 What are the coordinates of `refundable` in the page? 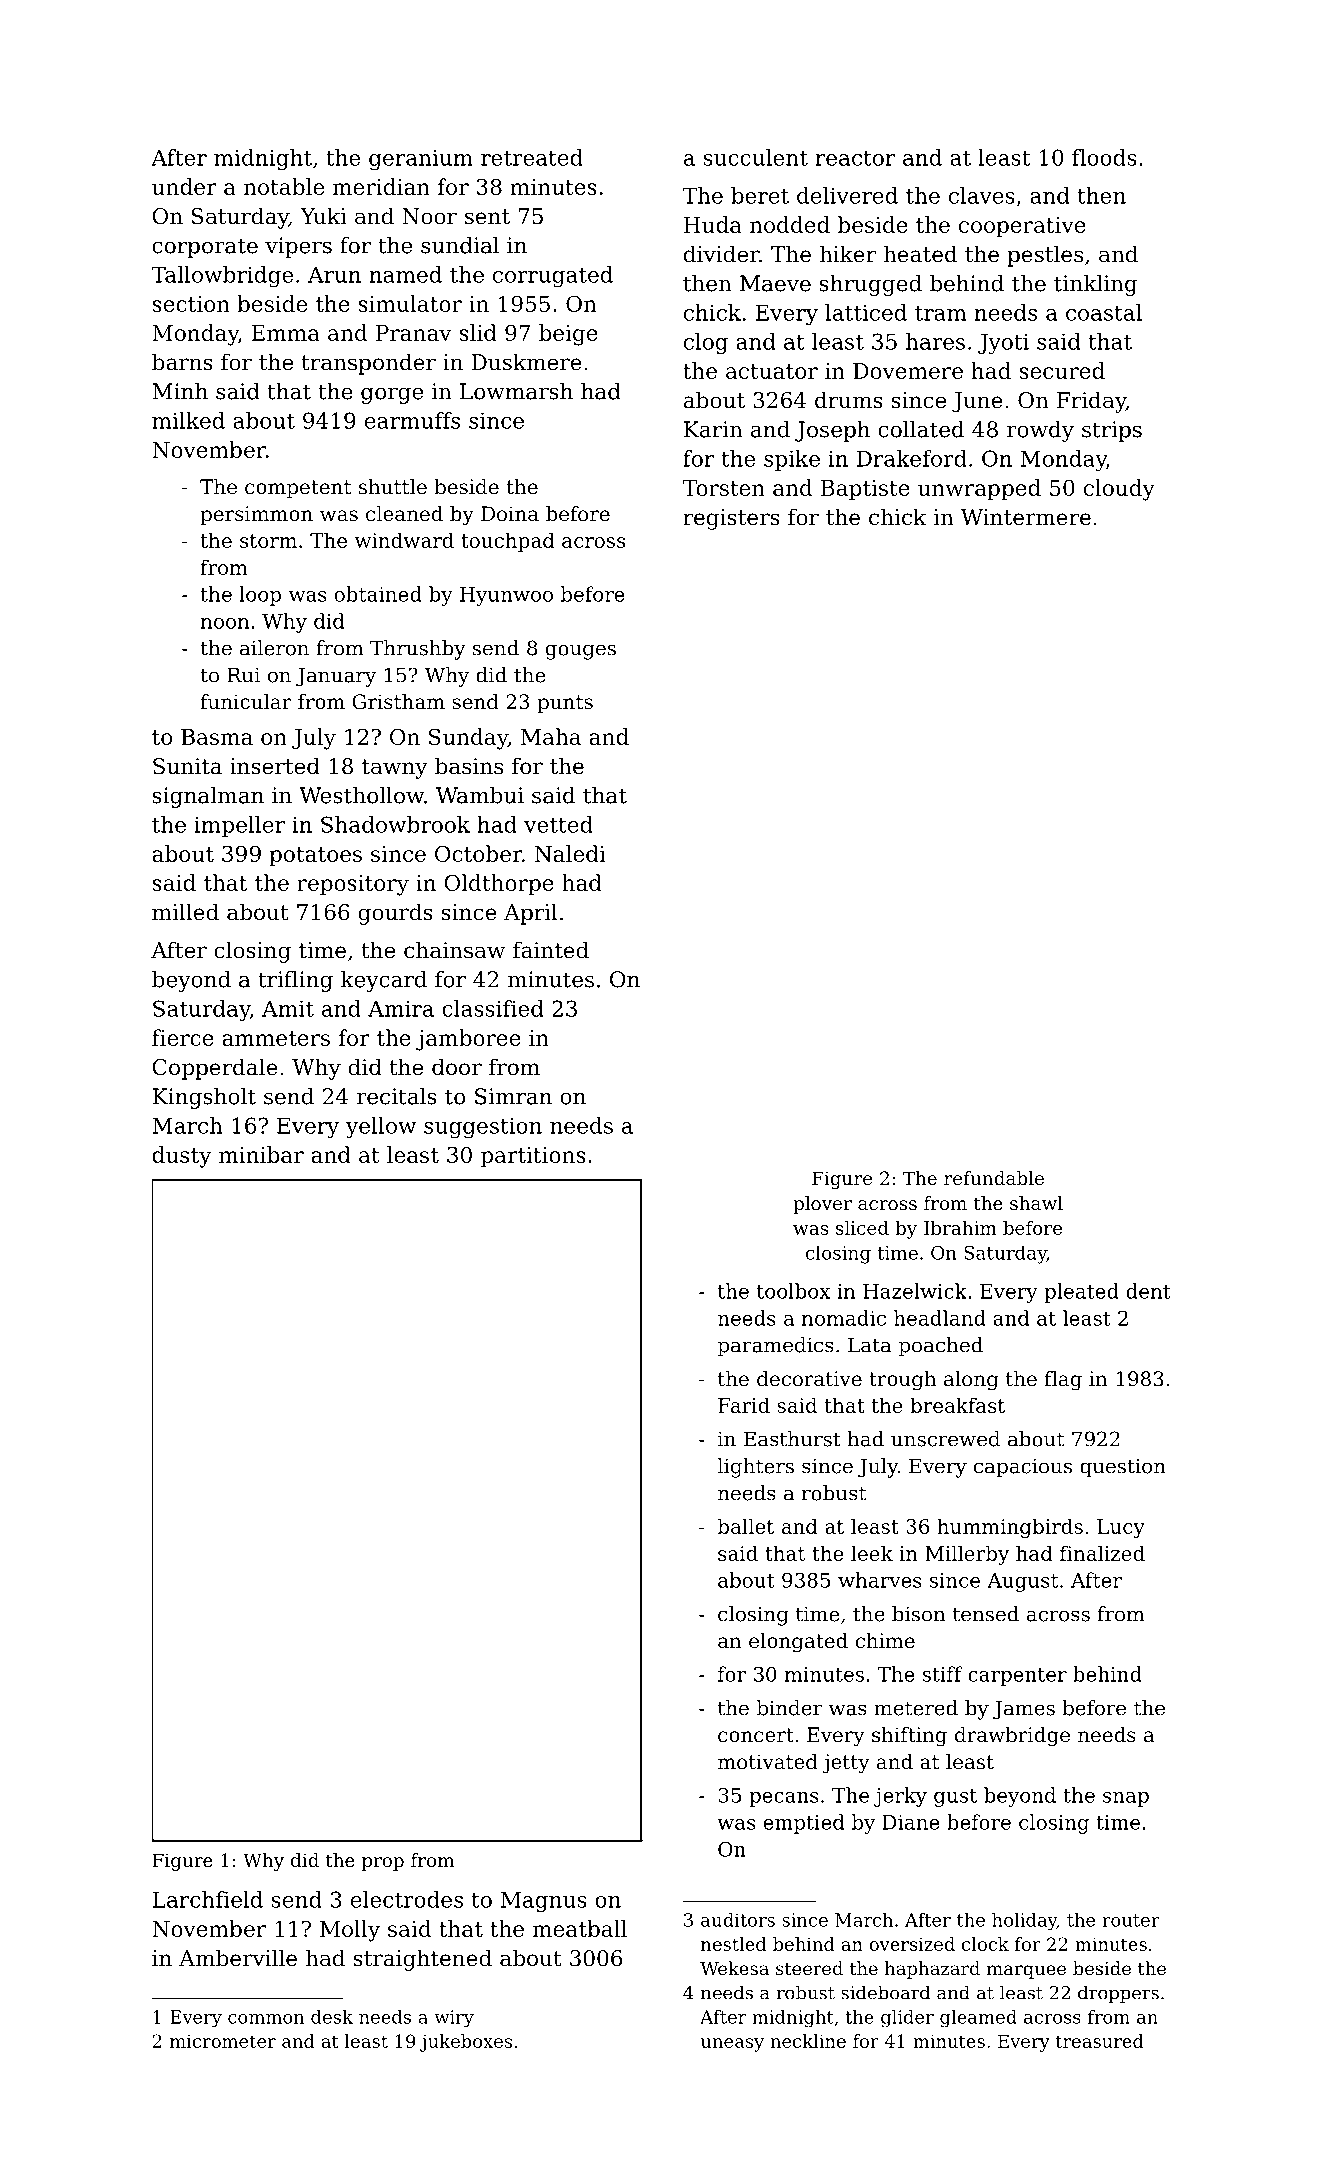 It's located at (994, 1178).
